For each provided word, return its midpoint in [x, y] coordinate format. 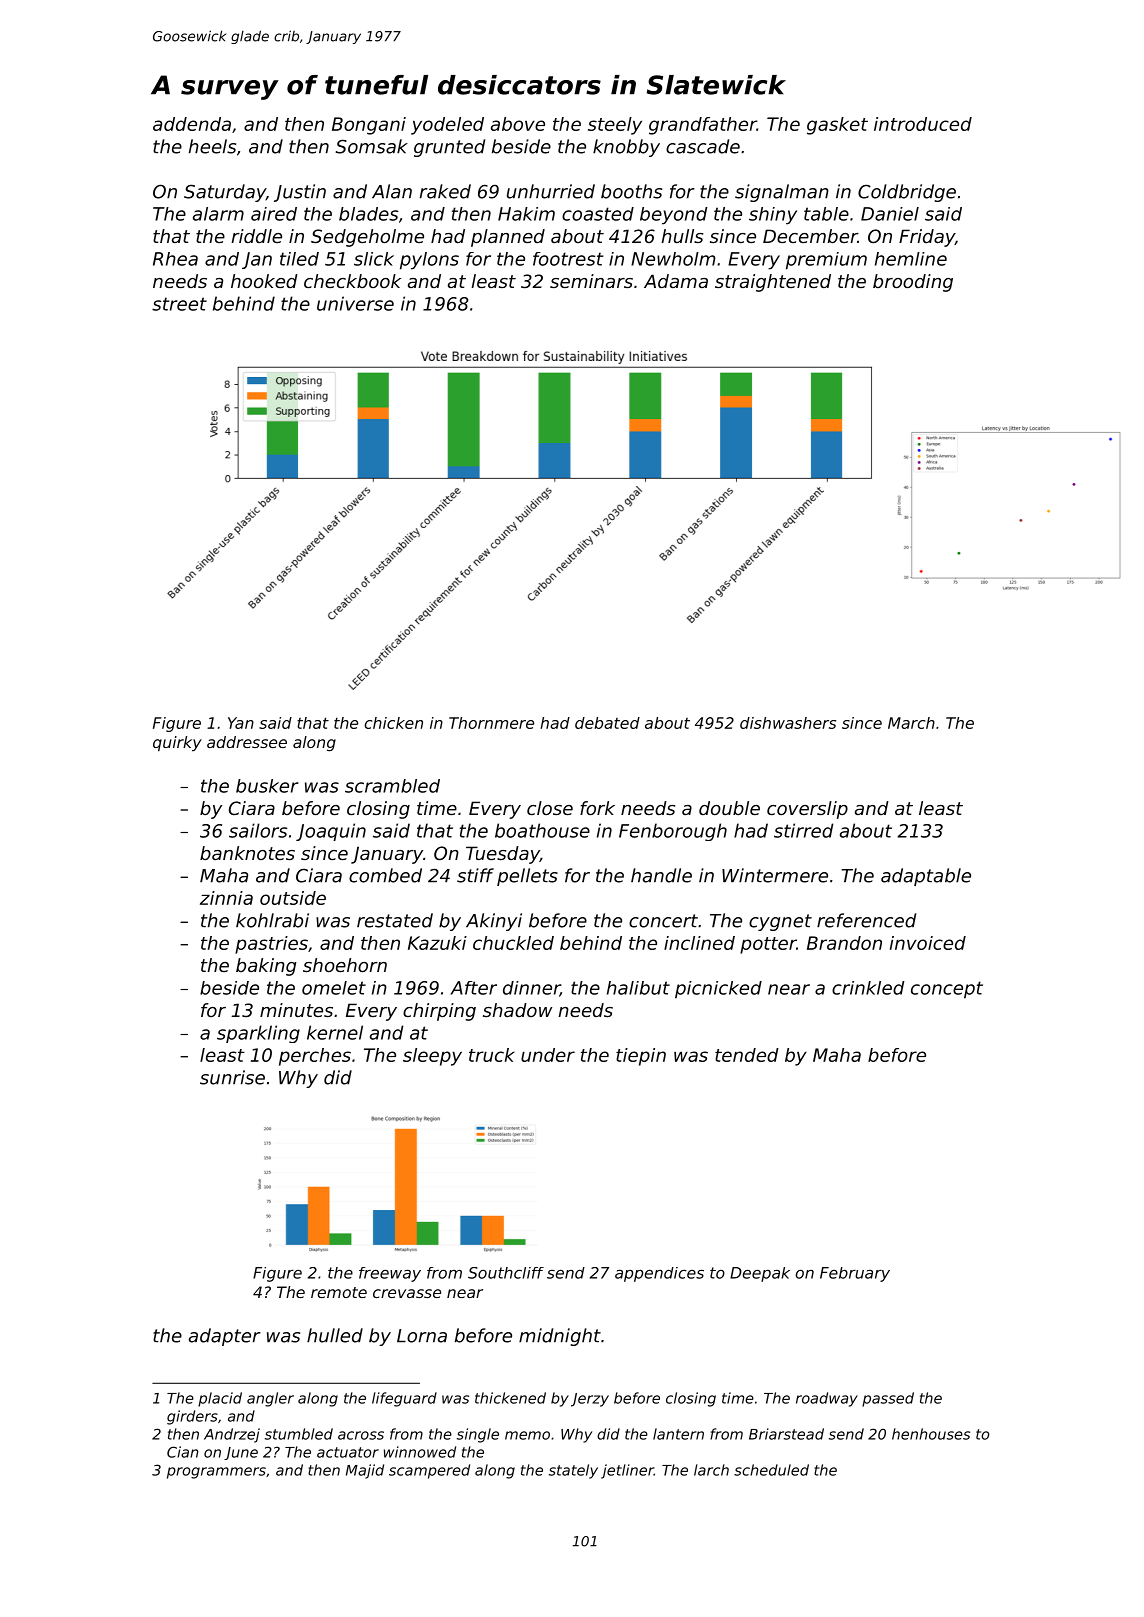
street [179, 304]
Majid [365, 1471]
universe [355, 303]
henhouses [931, 1434]
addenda [192, 124]
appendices [659, 1274]
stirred [804, 830]
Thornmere [491, 723]
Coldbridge [907, 193]
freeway [390, 1274]
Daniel [890, 214]
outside [293, 898]
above [518, 124]
